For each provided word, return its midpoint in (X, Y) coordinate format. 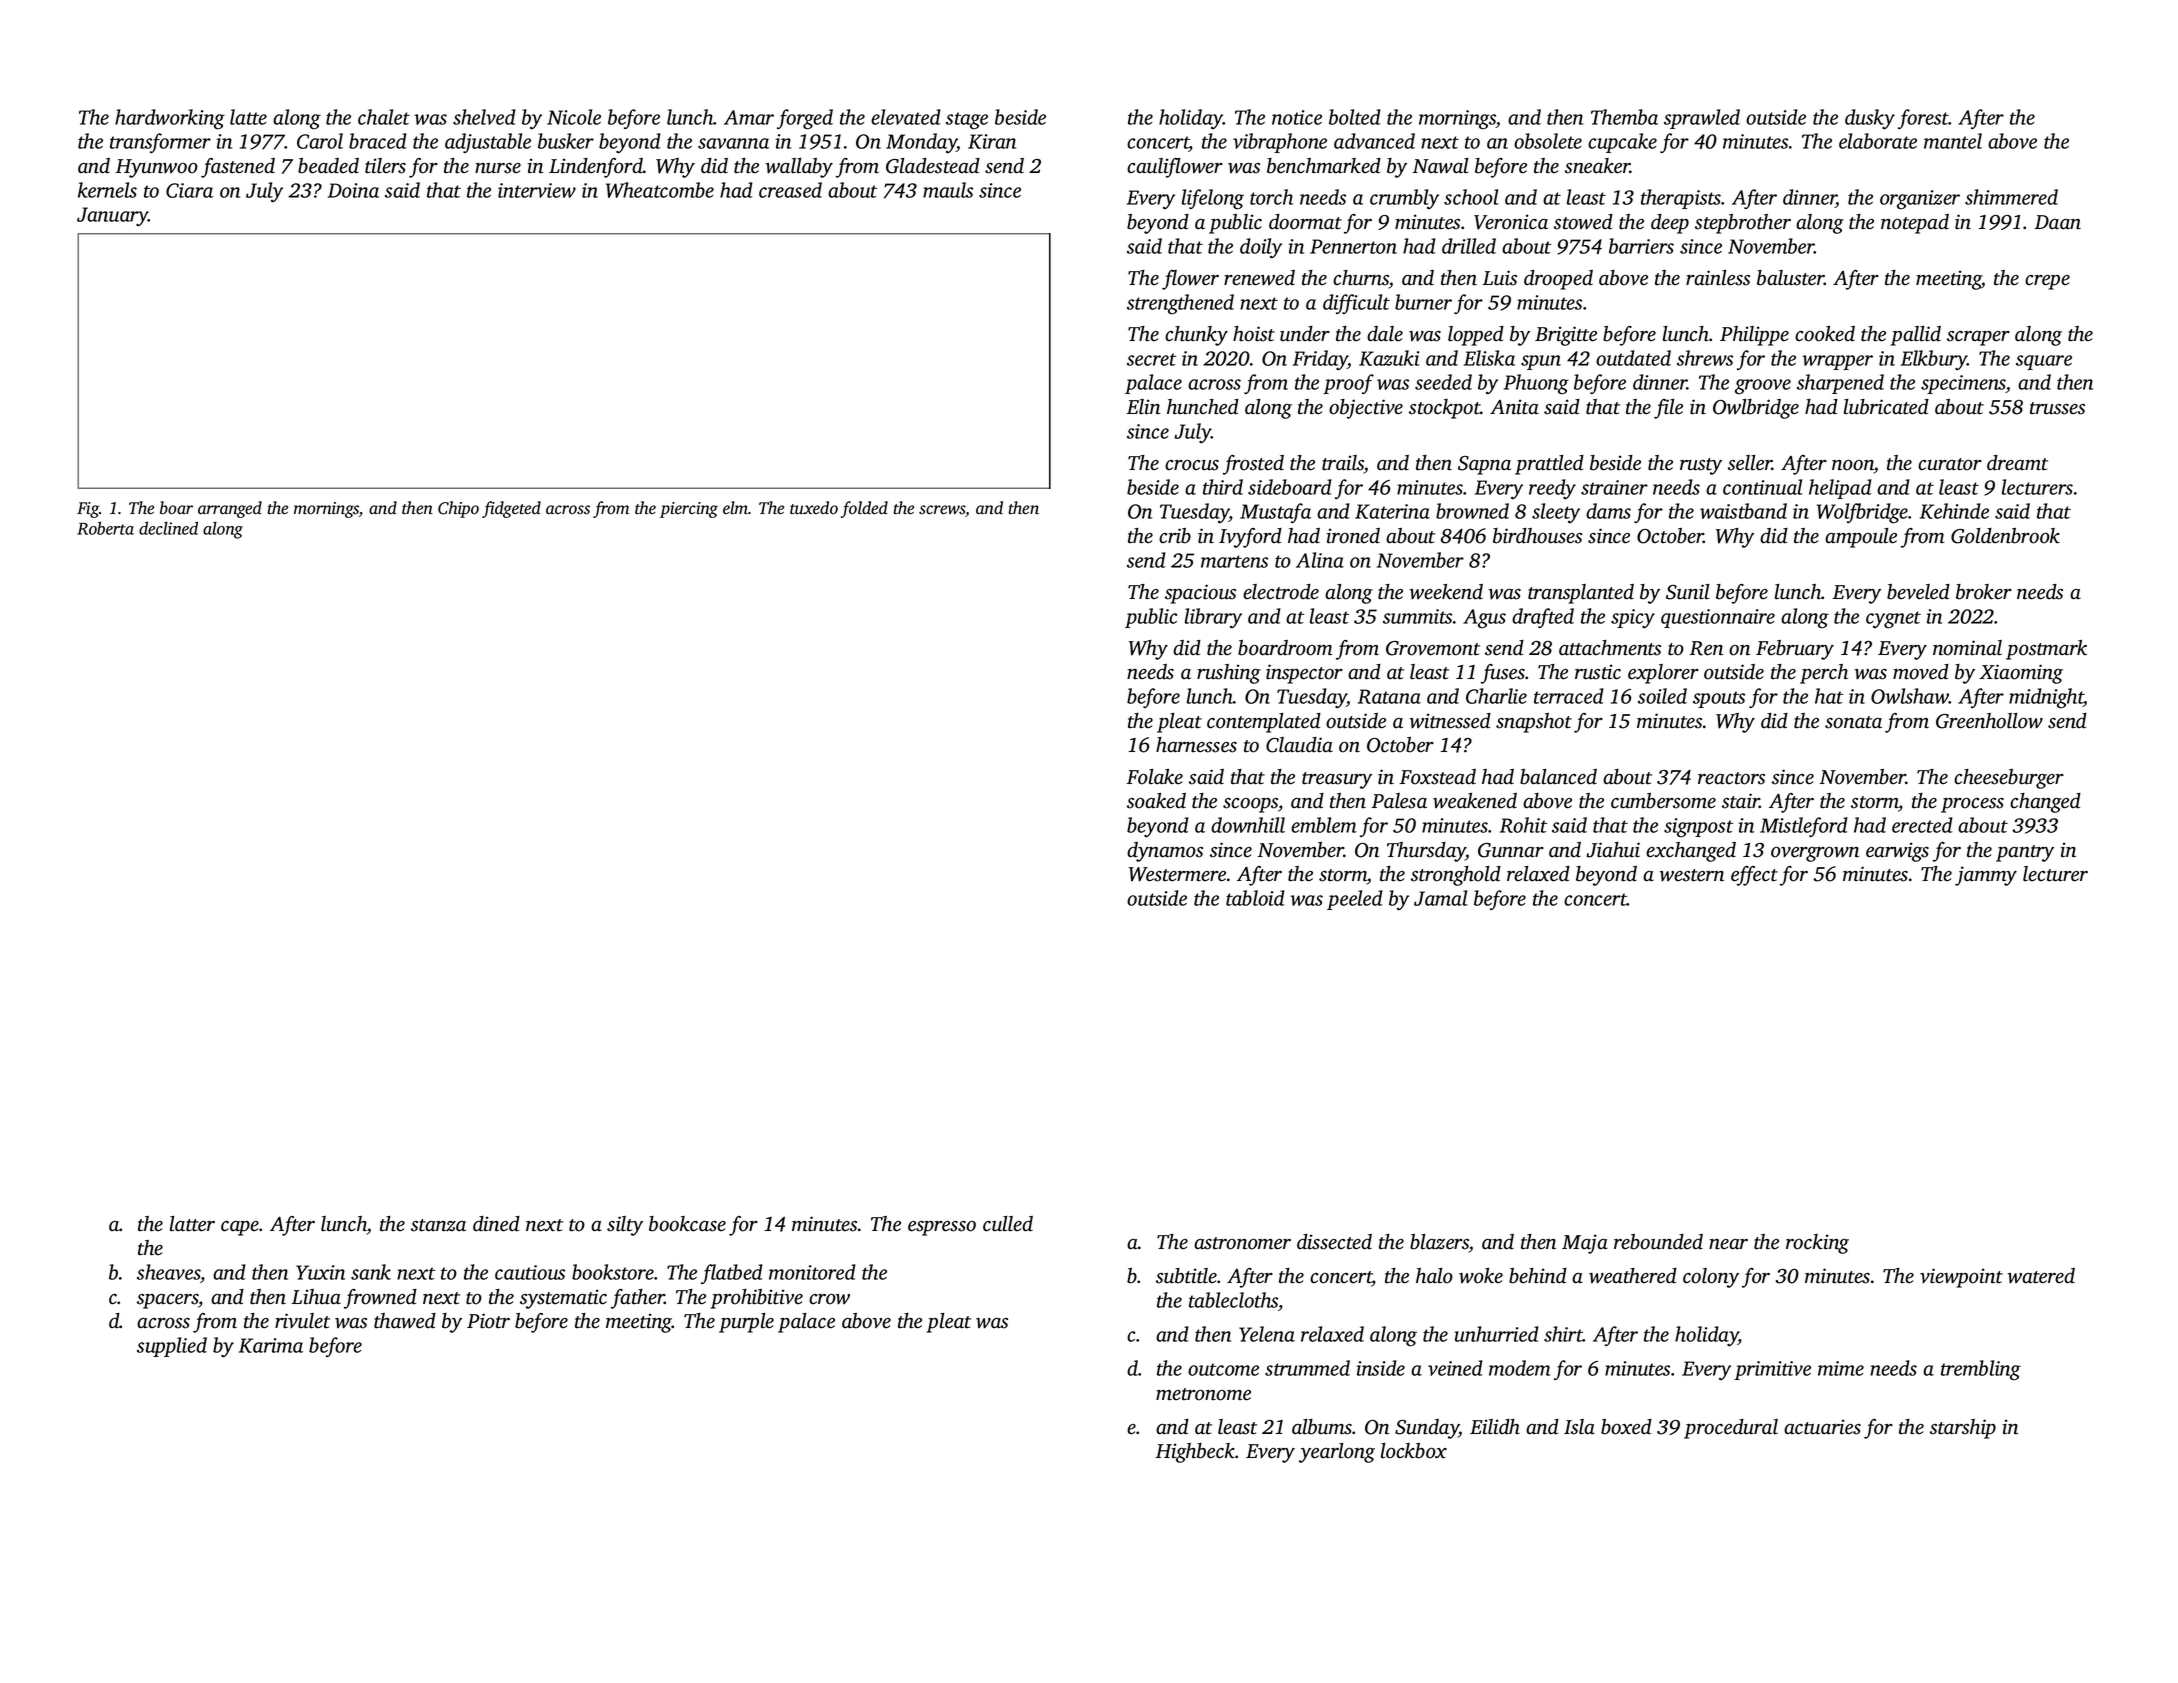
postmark (2046, 650)
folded (864, 509)
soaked (1156, 801)
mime (1841, 1368)
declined (168, 528)
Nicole (574, 117)
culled (1008, 1224)
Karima (271, 1345)
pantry (2025, 853)
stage (967, 121)
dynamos (1165, 852)
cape (240, 1228)
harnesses (1196, 745)
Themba (1624, 117)
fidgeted (511, 509)
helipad (1840, 489)
